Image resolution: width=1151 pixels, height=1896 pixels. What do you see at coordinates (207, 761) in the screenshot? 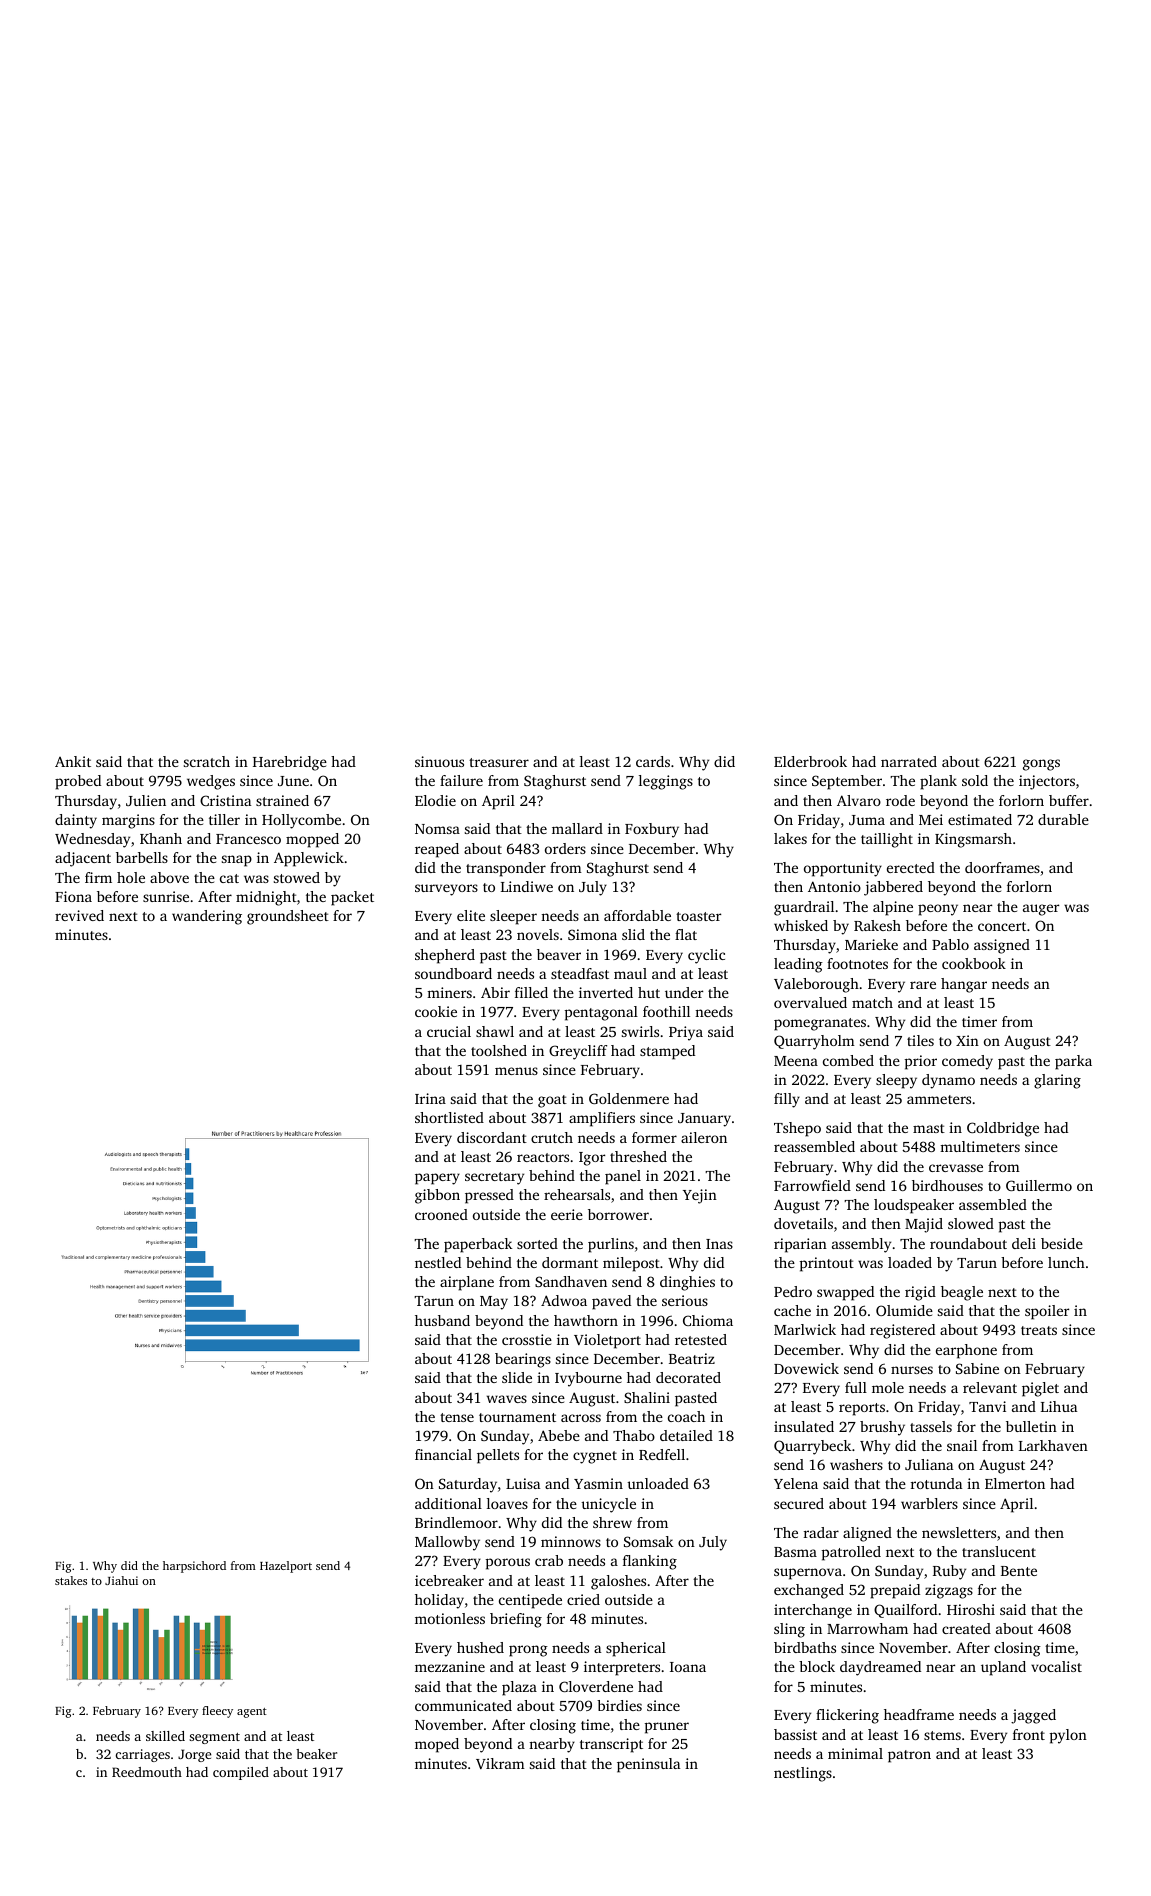
I see `scratch` at bounding box center [207, 761].
